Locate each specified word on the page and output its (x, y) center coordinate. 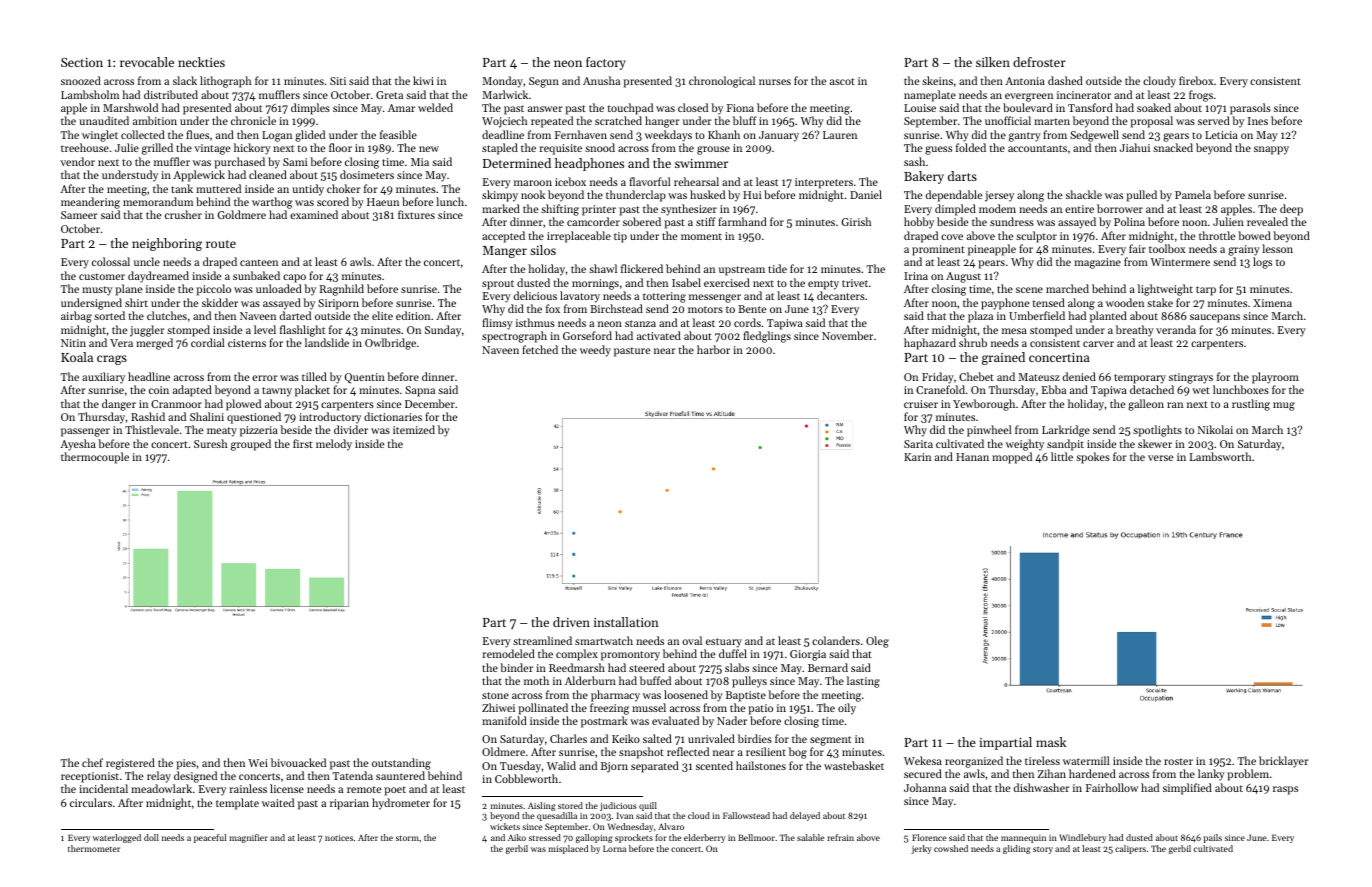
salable (810, 837)
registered (130, 764)
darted (295, 315)
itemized (414, 429)
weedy (595, 351)
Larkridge (1066, 431)
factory (606, 63)
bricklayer (1284, 762)
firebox (1196, 80)
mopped (1012, 458)
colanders (836, 640)
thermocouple (95, 458)
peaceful (210, 838)
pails (1212, 838)
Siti (338, 81)
